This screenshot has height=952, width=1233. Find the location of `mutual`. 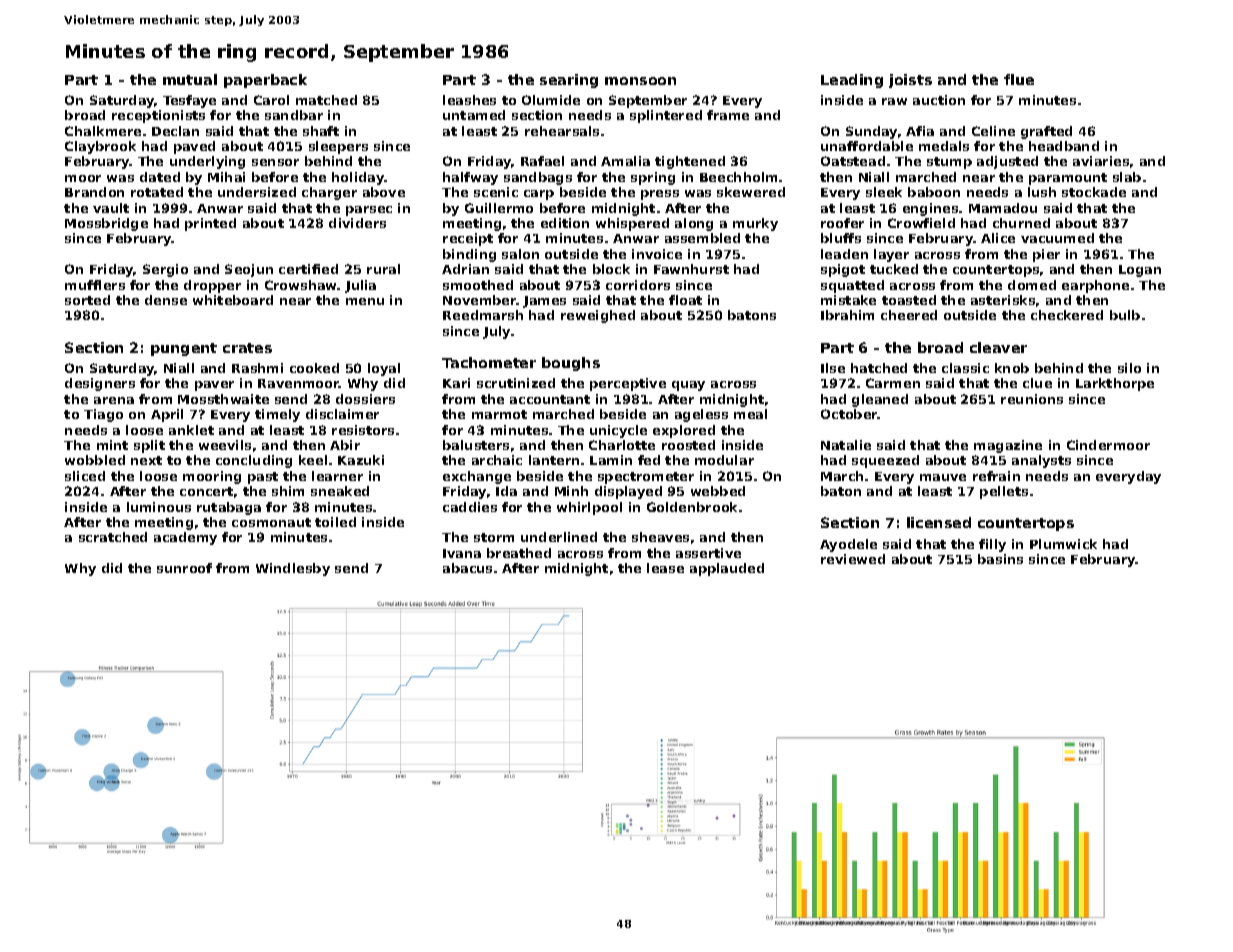

mutual is located at coordinates (190, 79).
